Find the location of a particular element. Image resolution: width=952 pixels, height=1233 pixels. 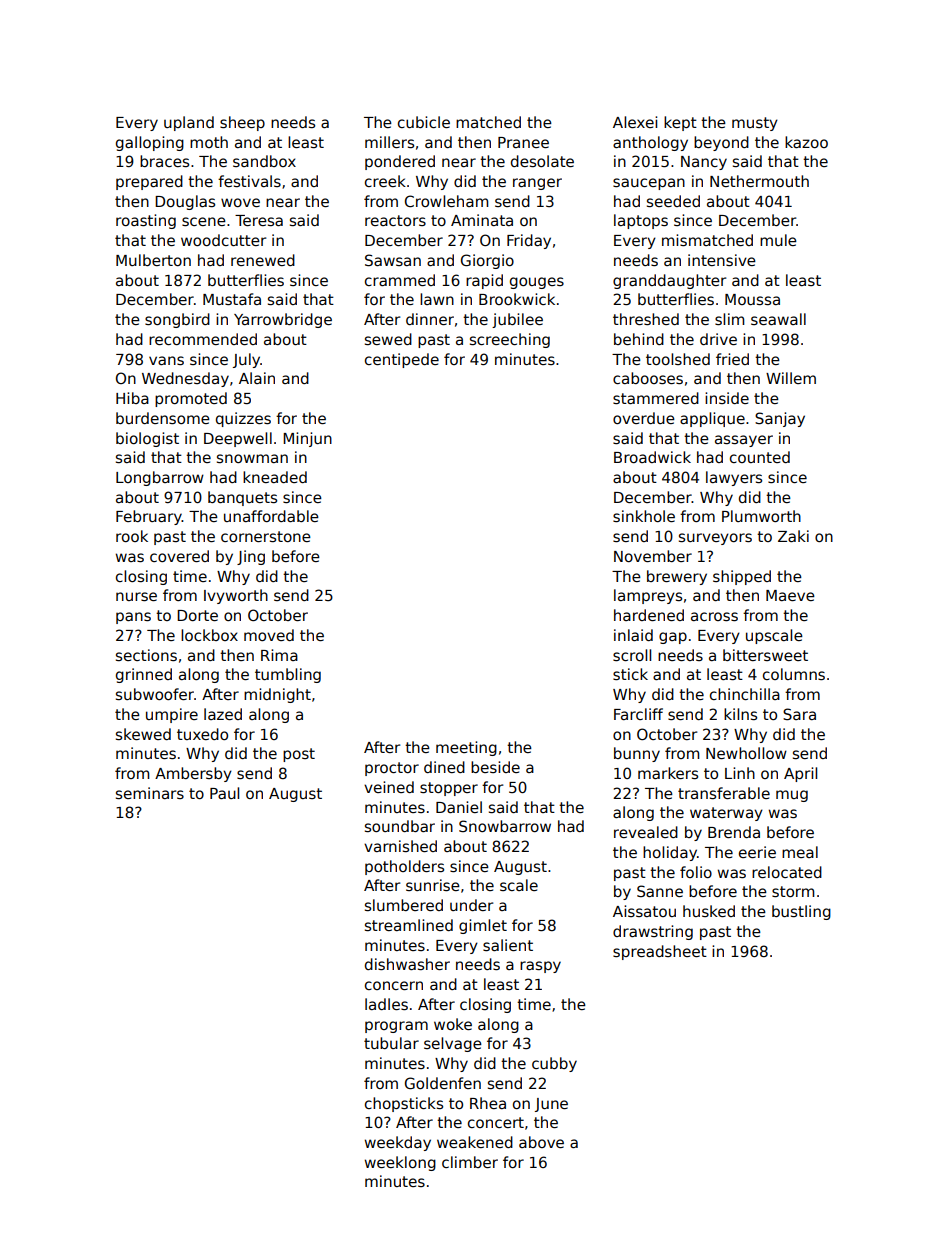

Douglas is located at coordinates (185, 202).
